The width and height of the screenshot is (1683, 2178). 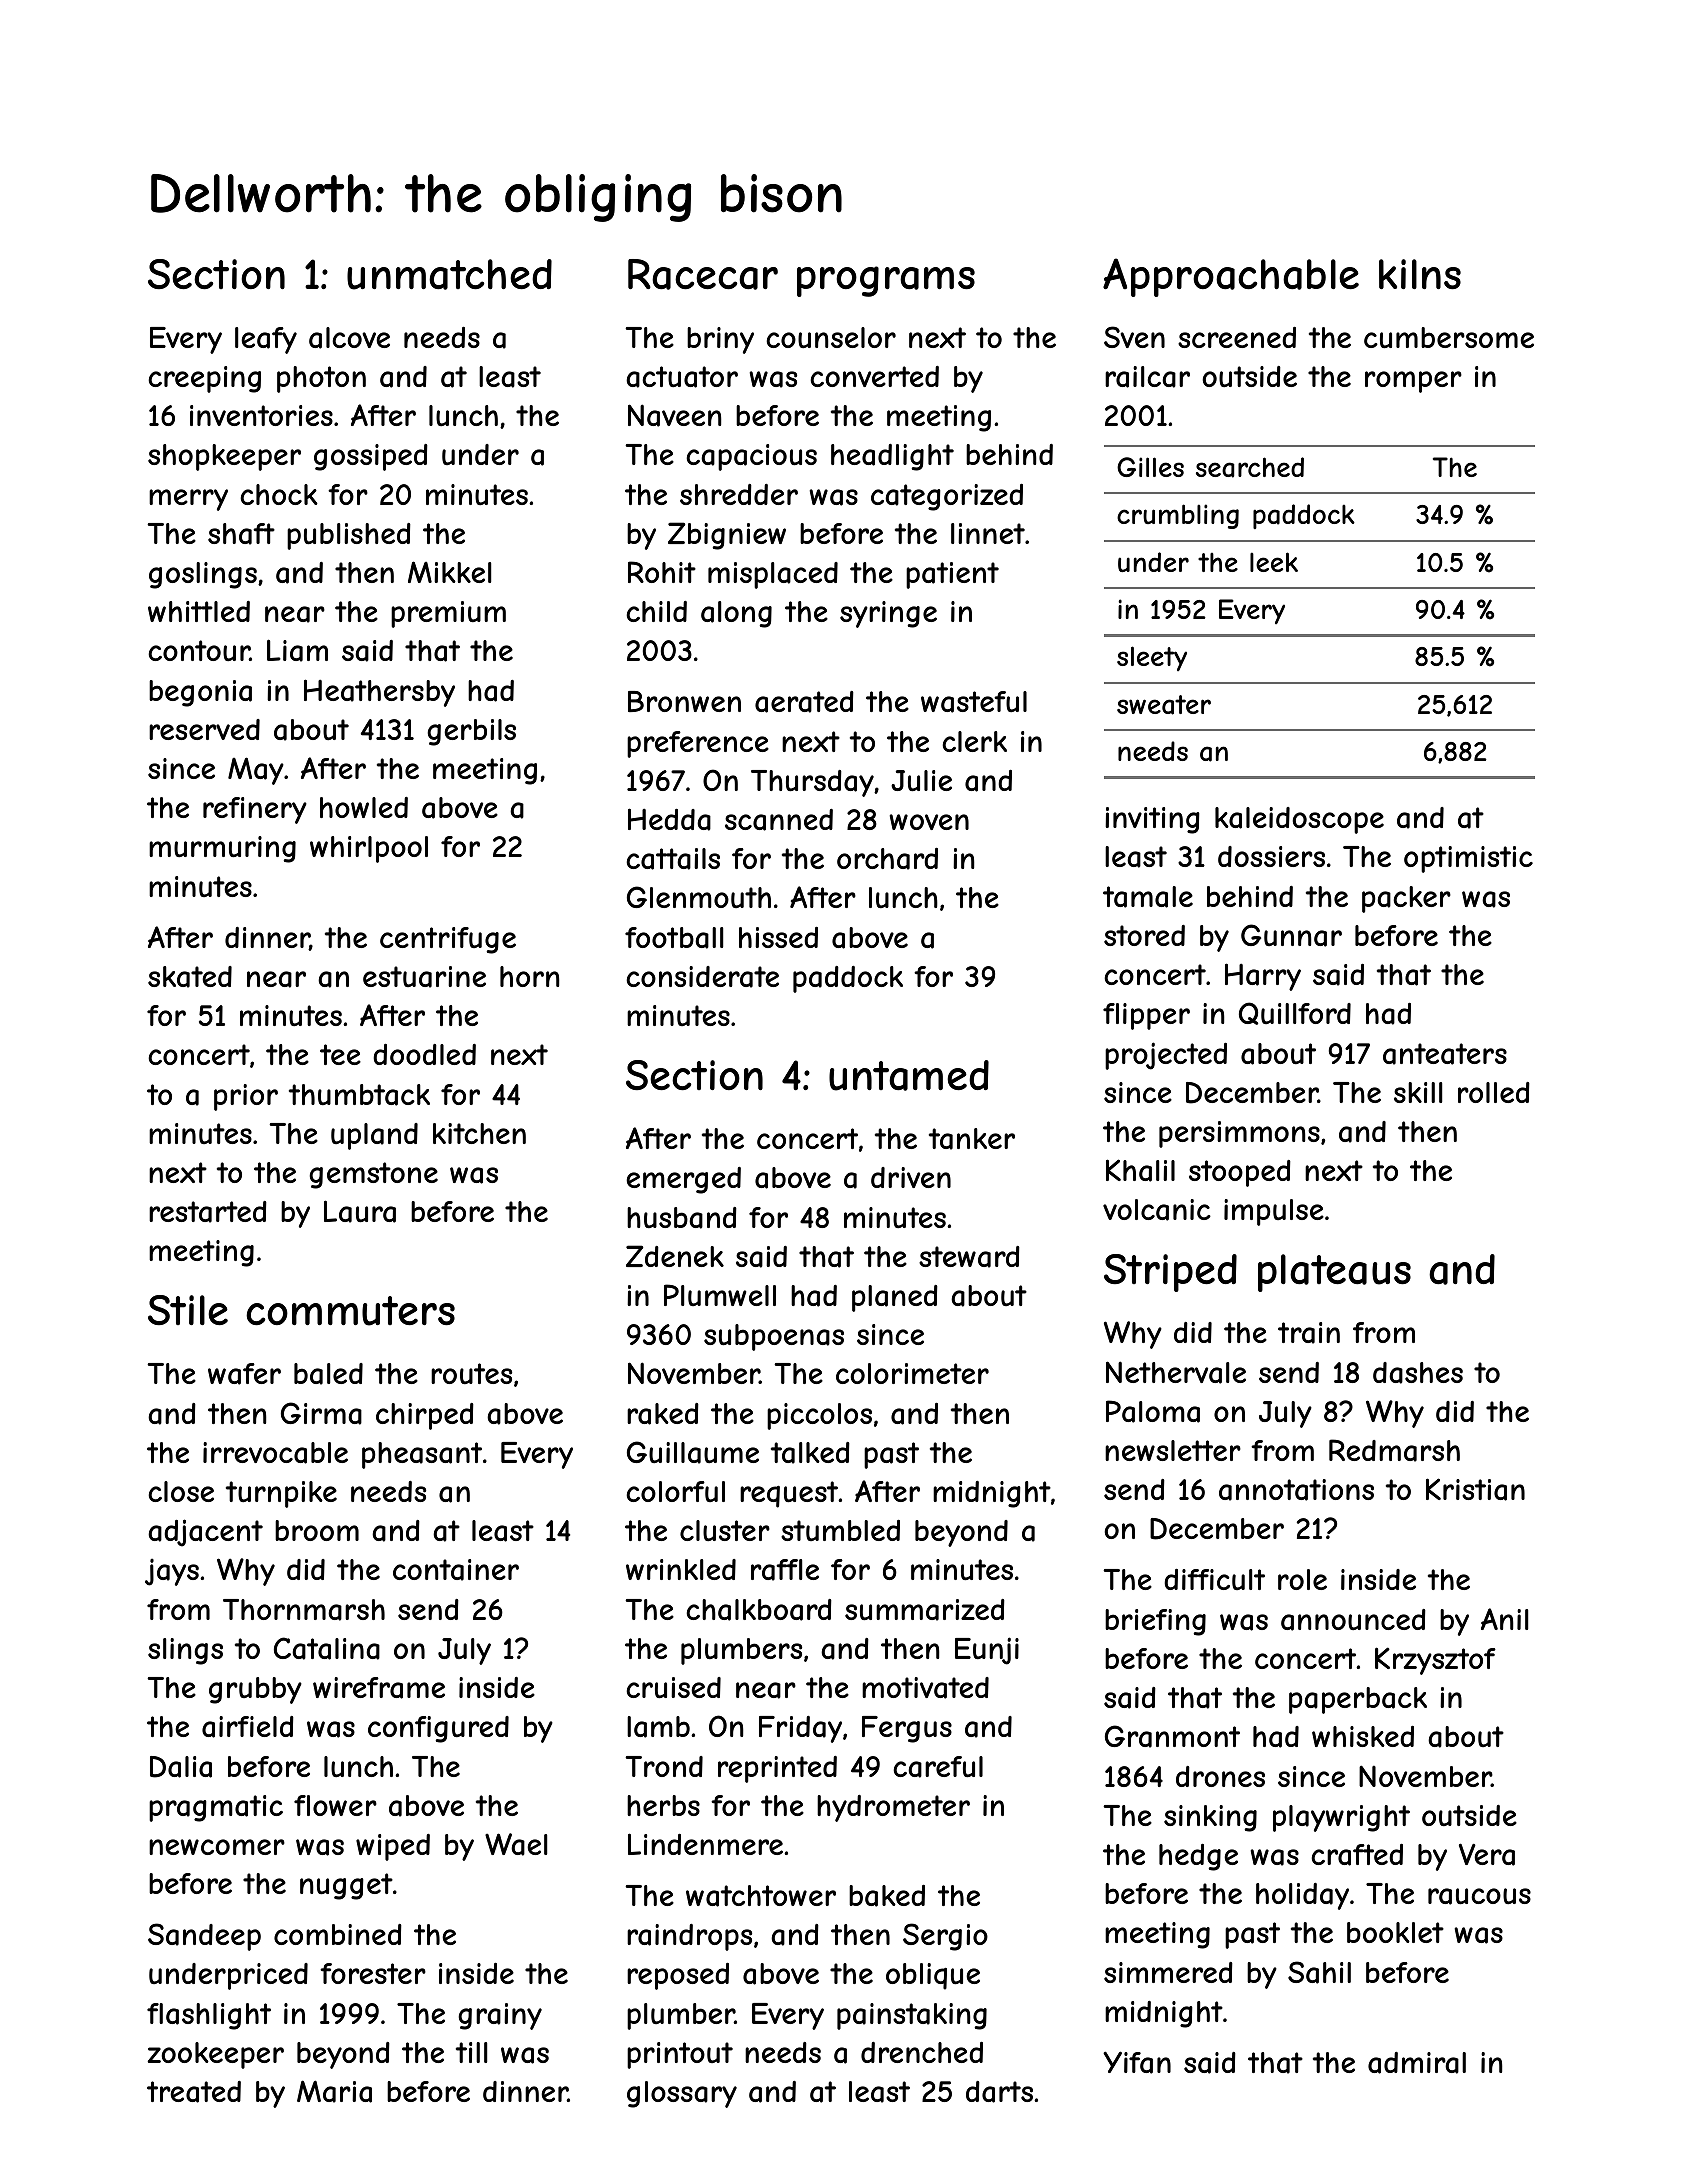 What do you see at coordinates (1274, 562) in the screenshot?
I see `leek` at bounding box center [1274, 562].
